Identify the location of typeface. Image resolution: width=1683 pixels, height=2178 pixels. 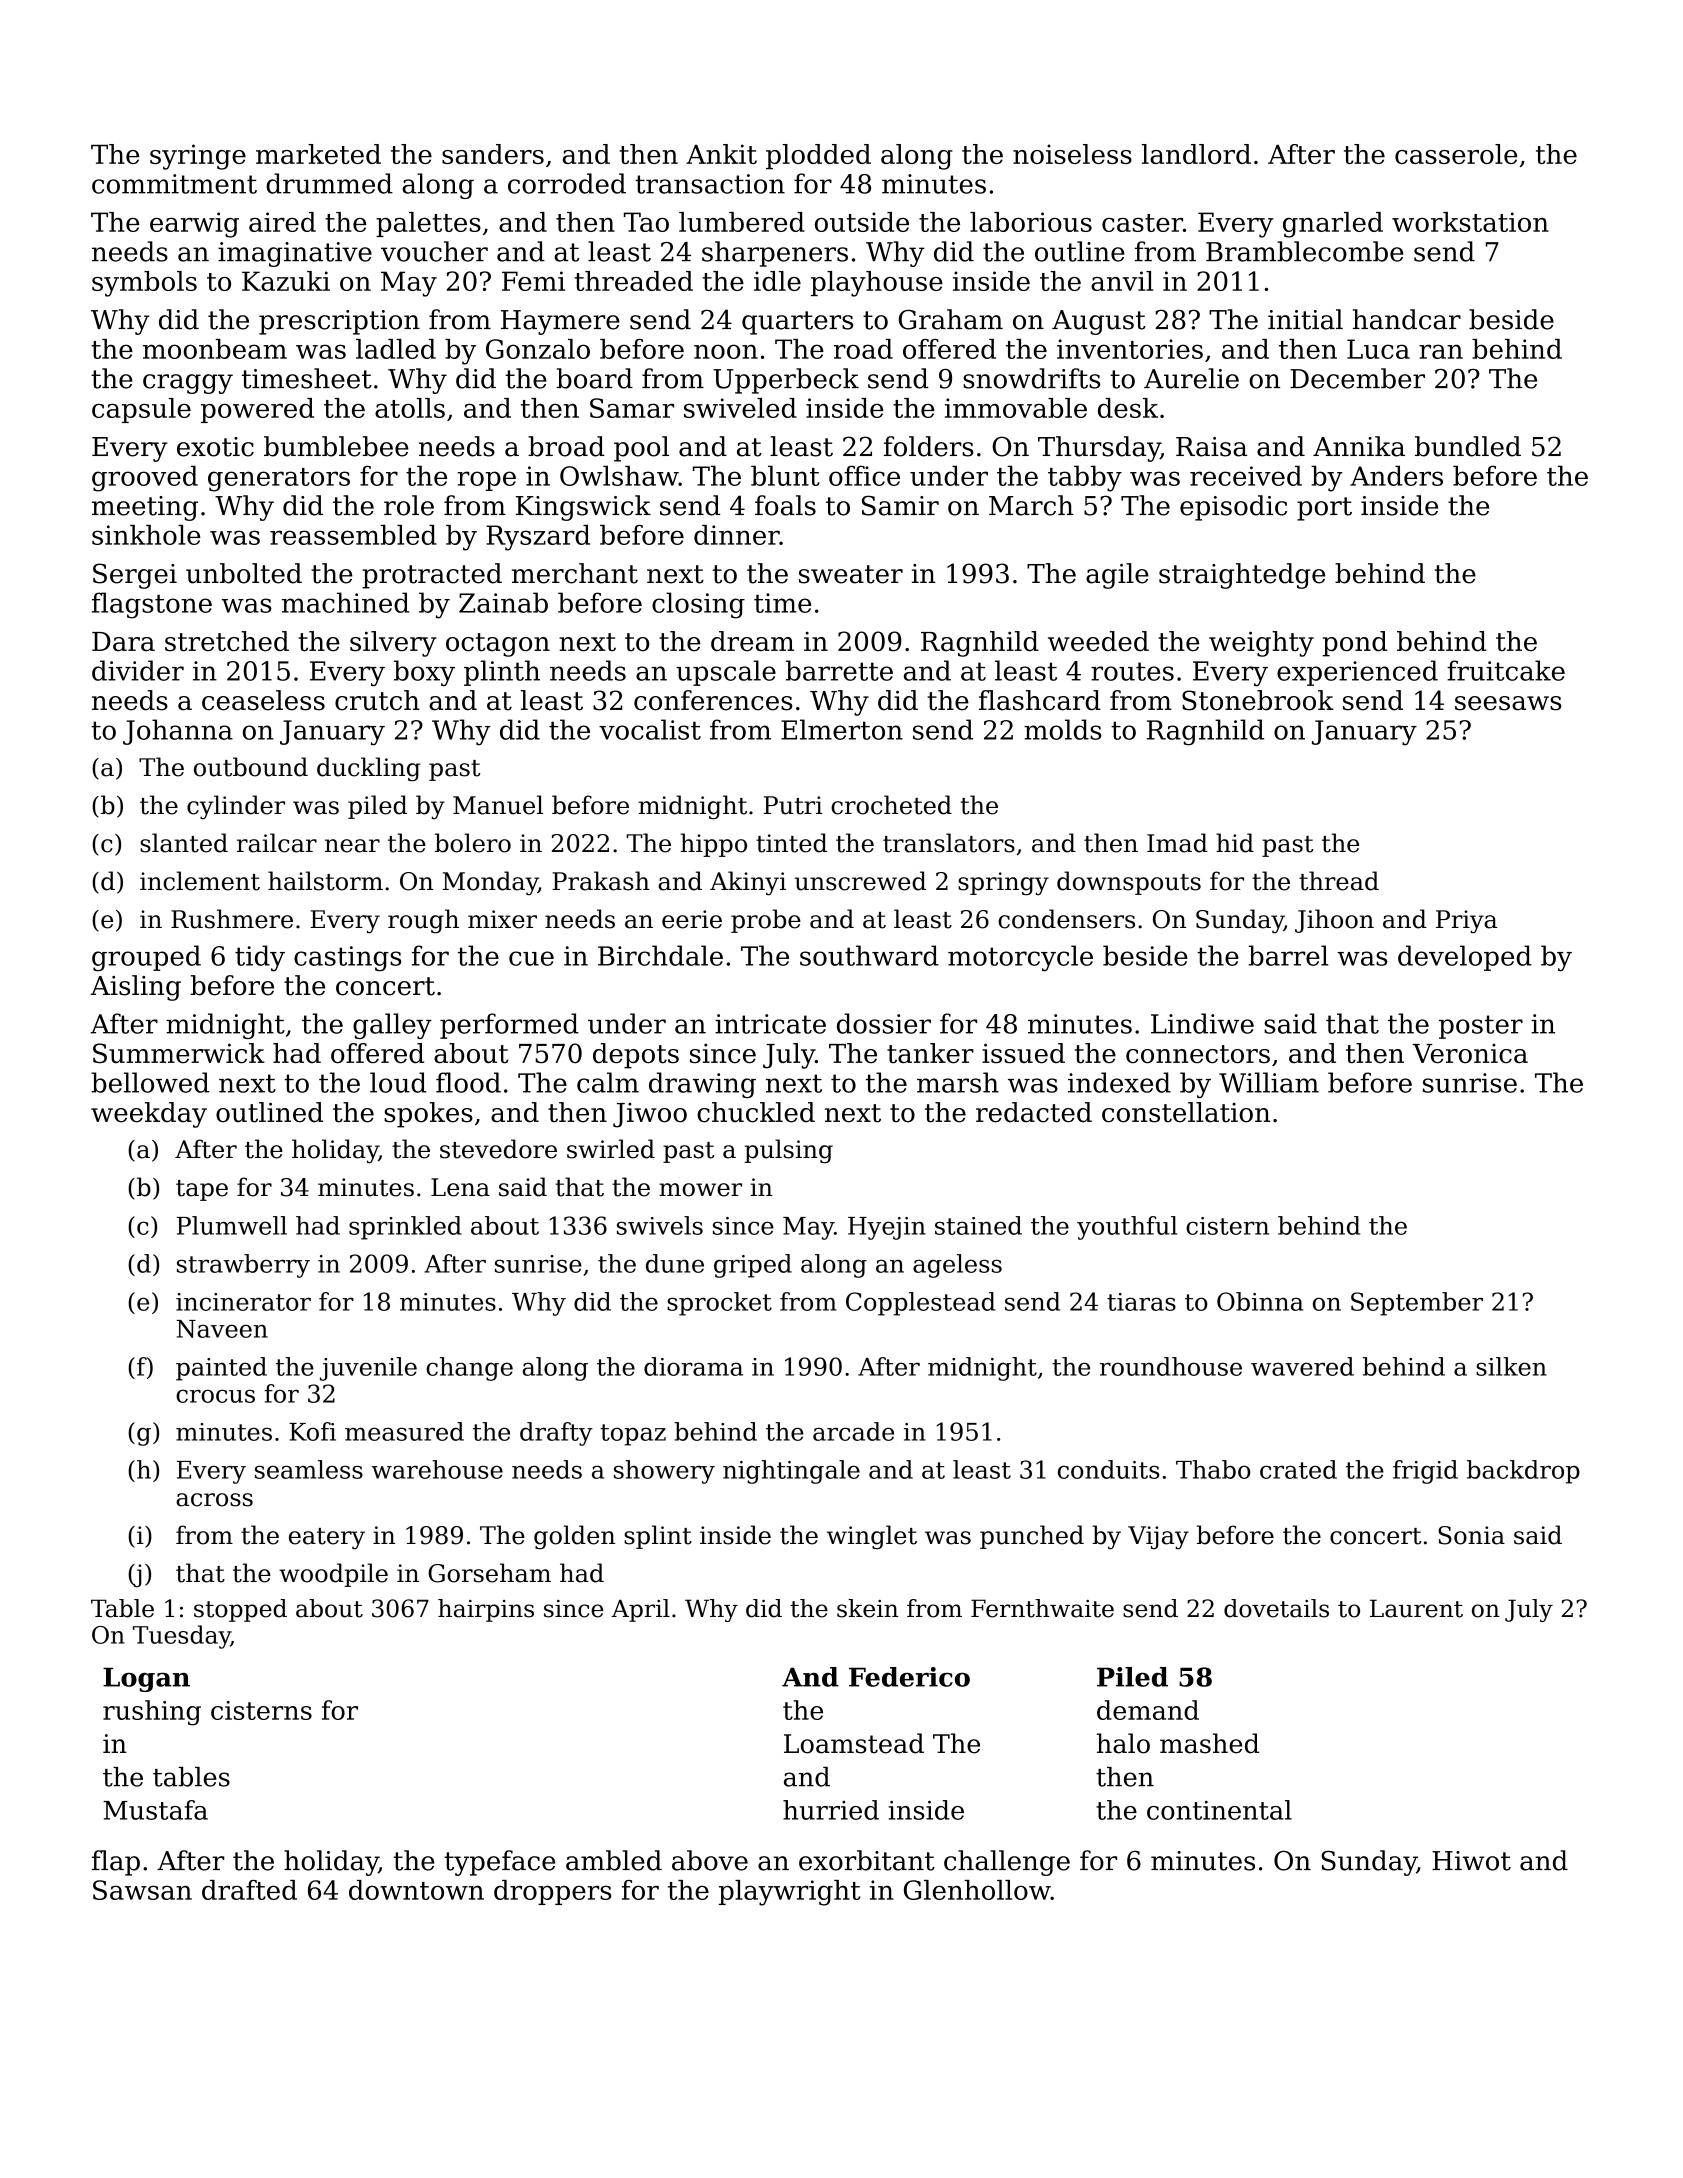
(500, 1863).
